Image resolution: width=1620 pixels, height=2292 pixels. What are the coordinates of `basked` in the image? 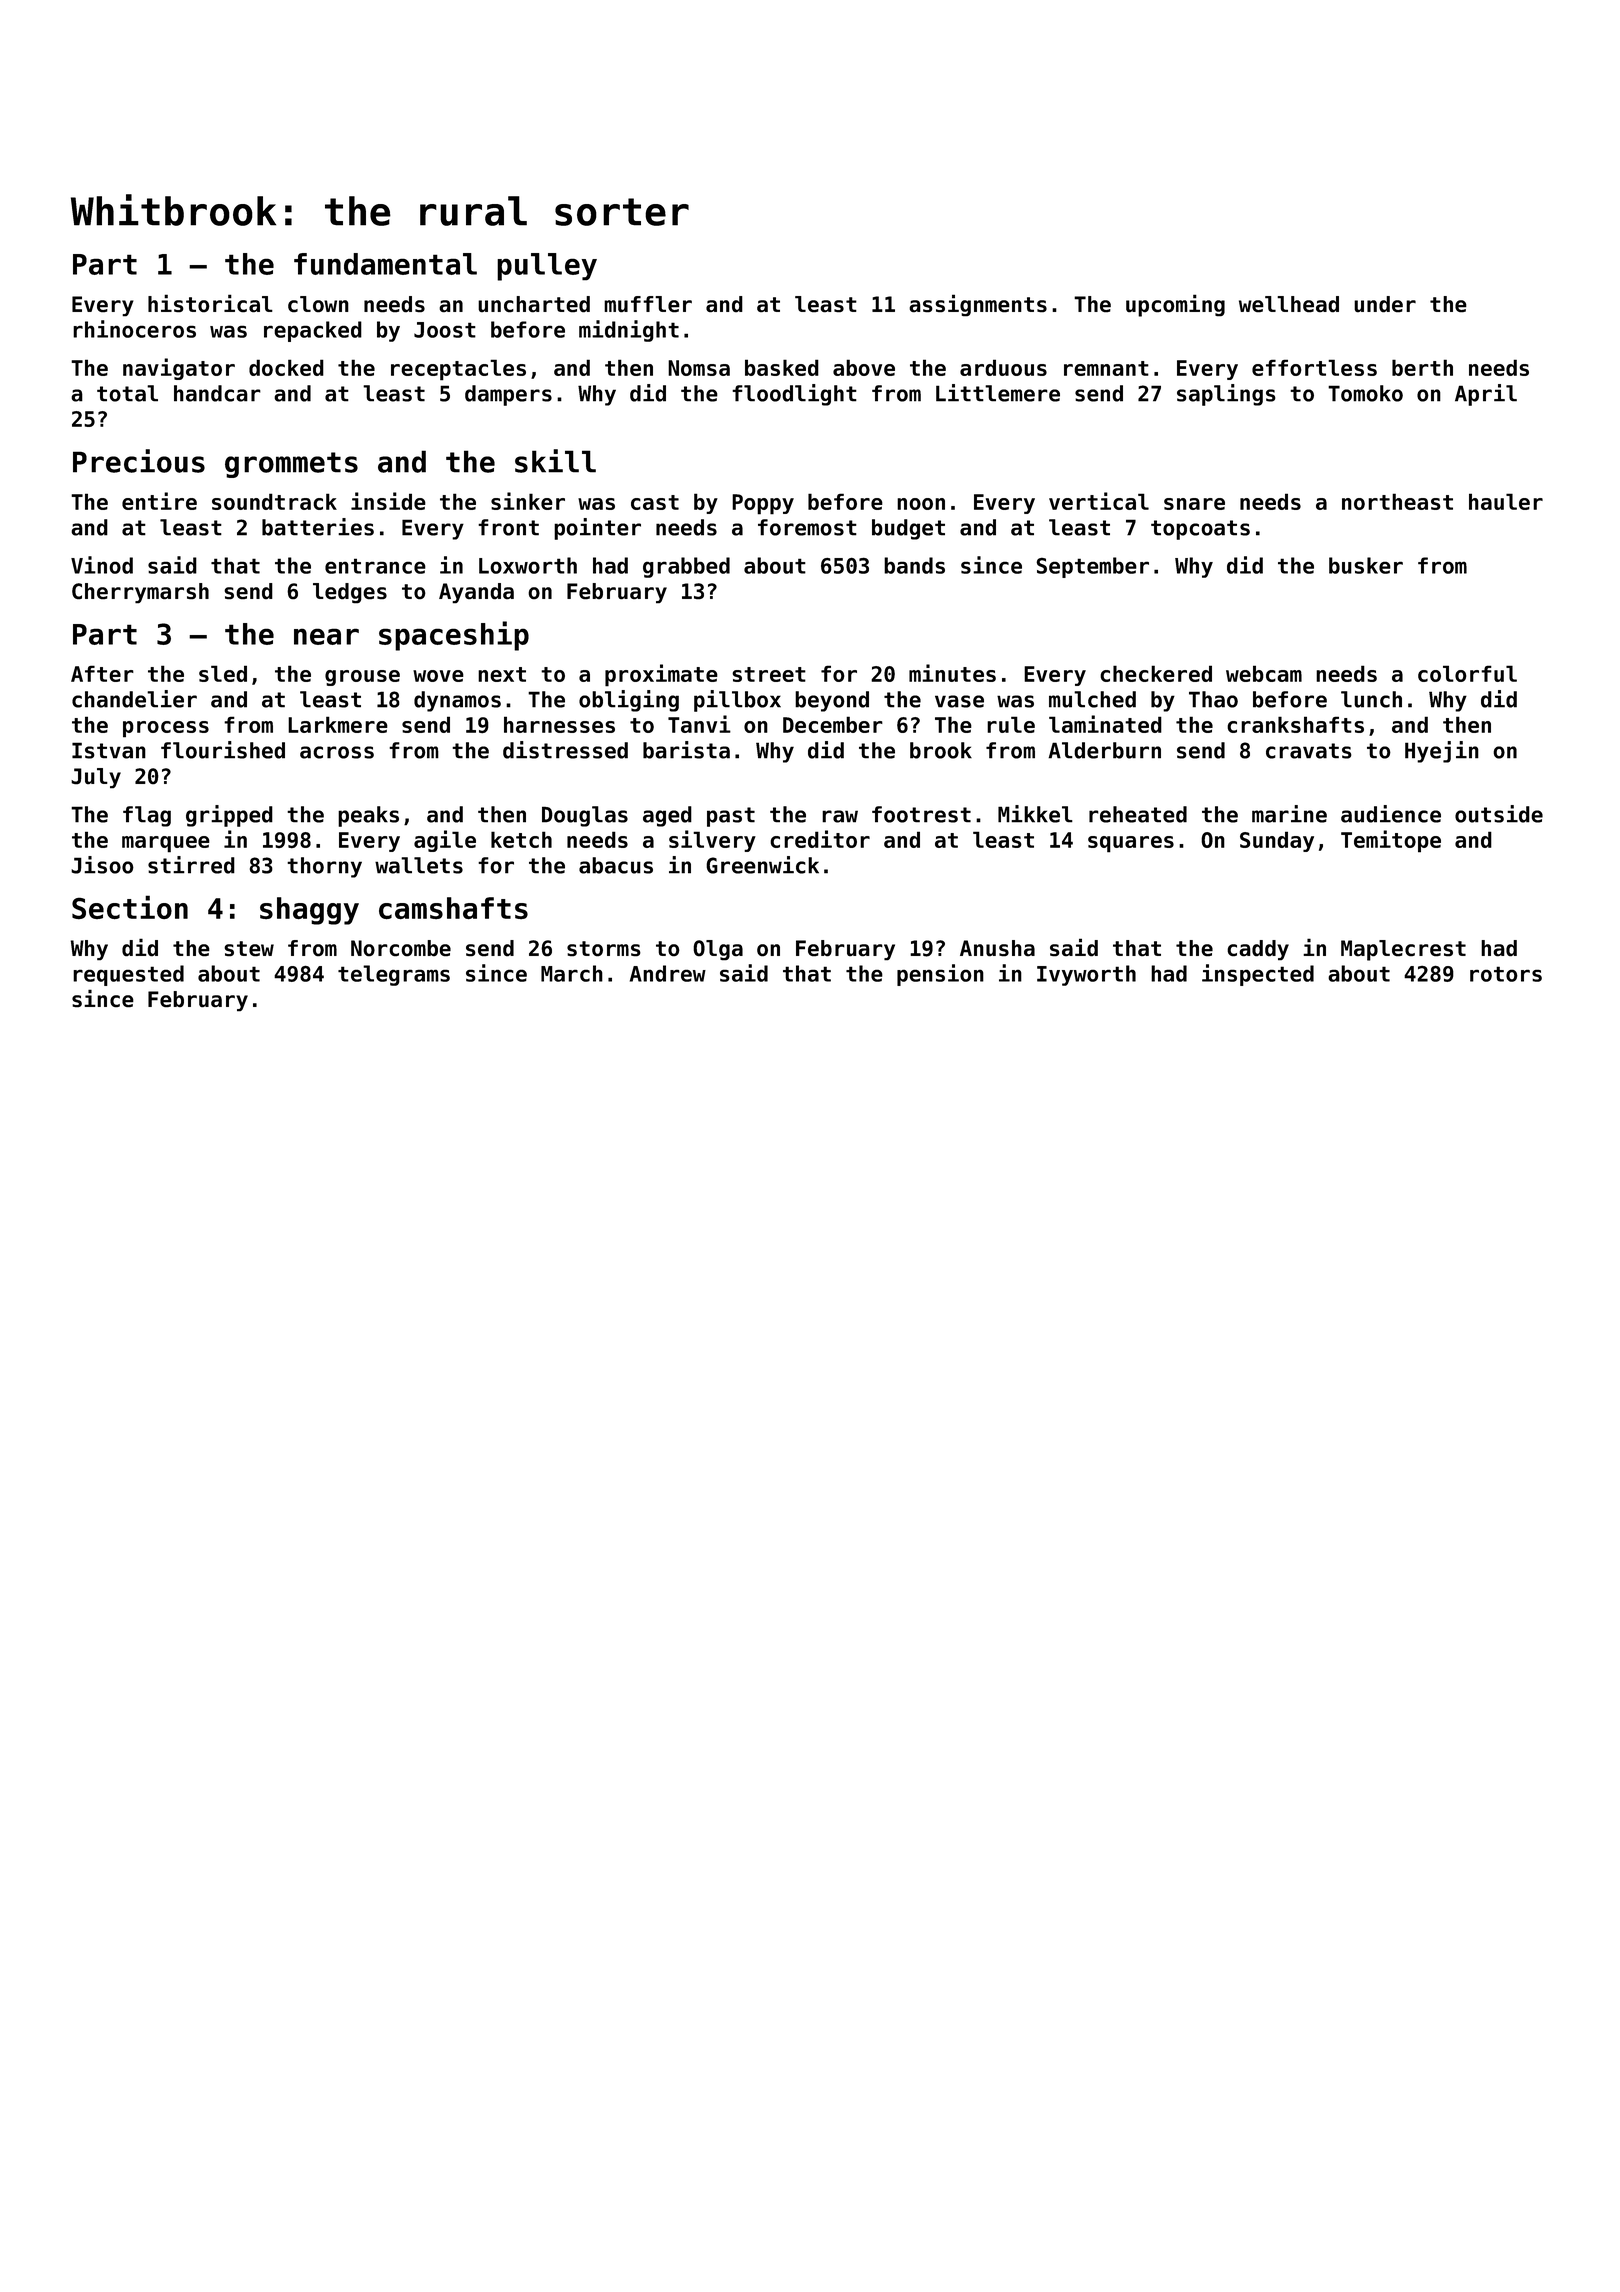 It's located at (782, 367).
